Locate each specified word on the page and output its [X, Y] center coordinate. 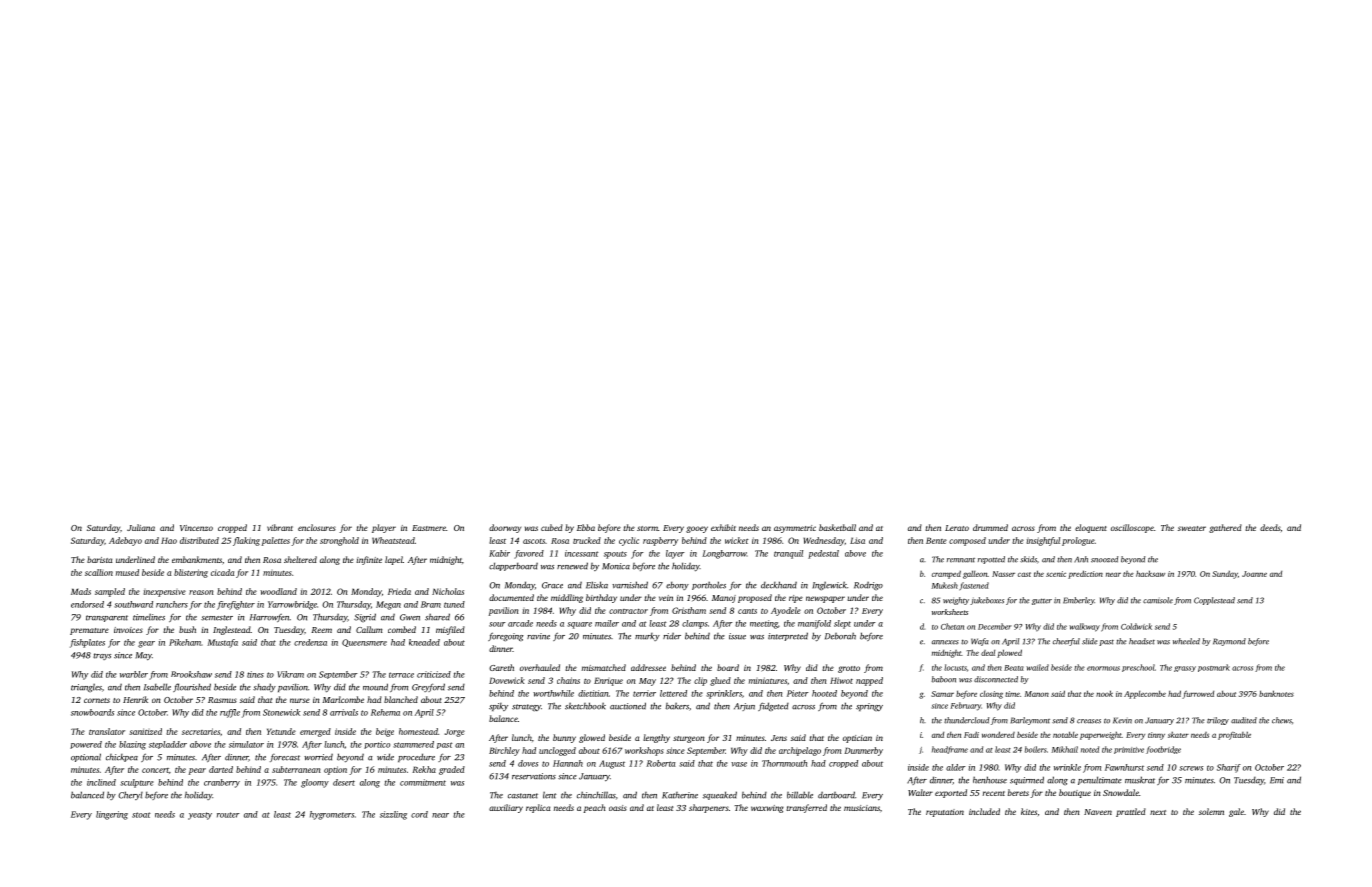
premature [89, 631]
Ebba [586, 527]
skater [1178, 735]
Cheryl [130, 795]
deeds [1270, 527]
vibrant [280, 527]
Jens [779, 738]
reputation [945, 813]
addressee [648, 667]
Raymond [1229, 642]
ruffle [230, 713]
